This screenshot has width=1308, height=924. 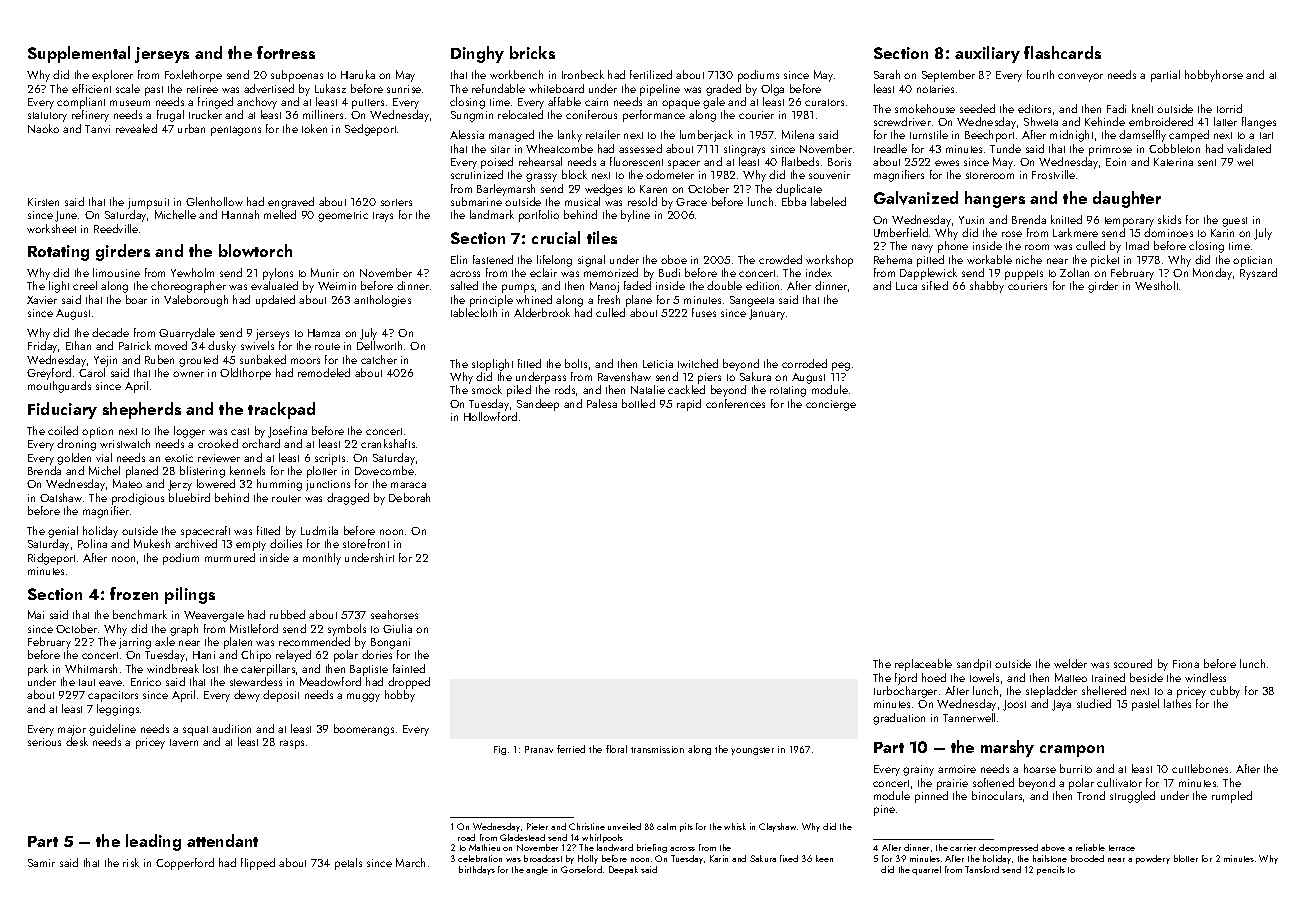 I want to click on Fiduciary, so click(x=62, y=410).
